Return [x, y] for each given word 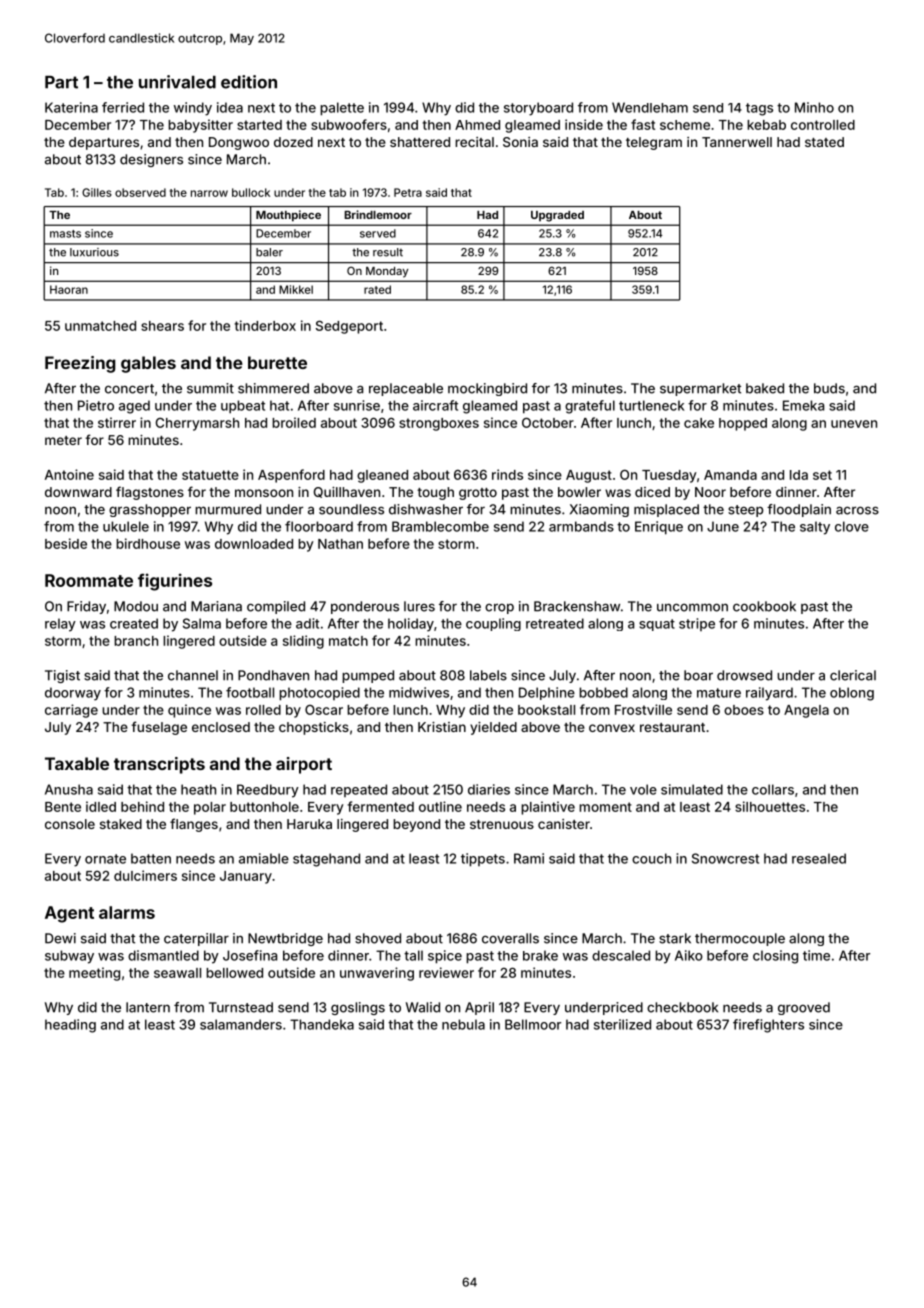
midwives [419, 692]
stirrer [117, 422]
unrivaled [177, 82]
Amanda [730, 475]
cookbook [764, 606]
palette [342, 109]
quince [189, 711]
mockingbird [487, 389]
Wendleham [650, 107]
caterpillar [196, 939]
